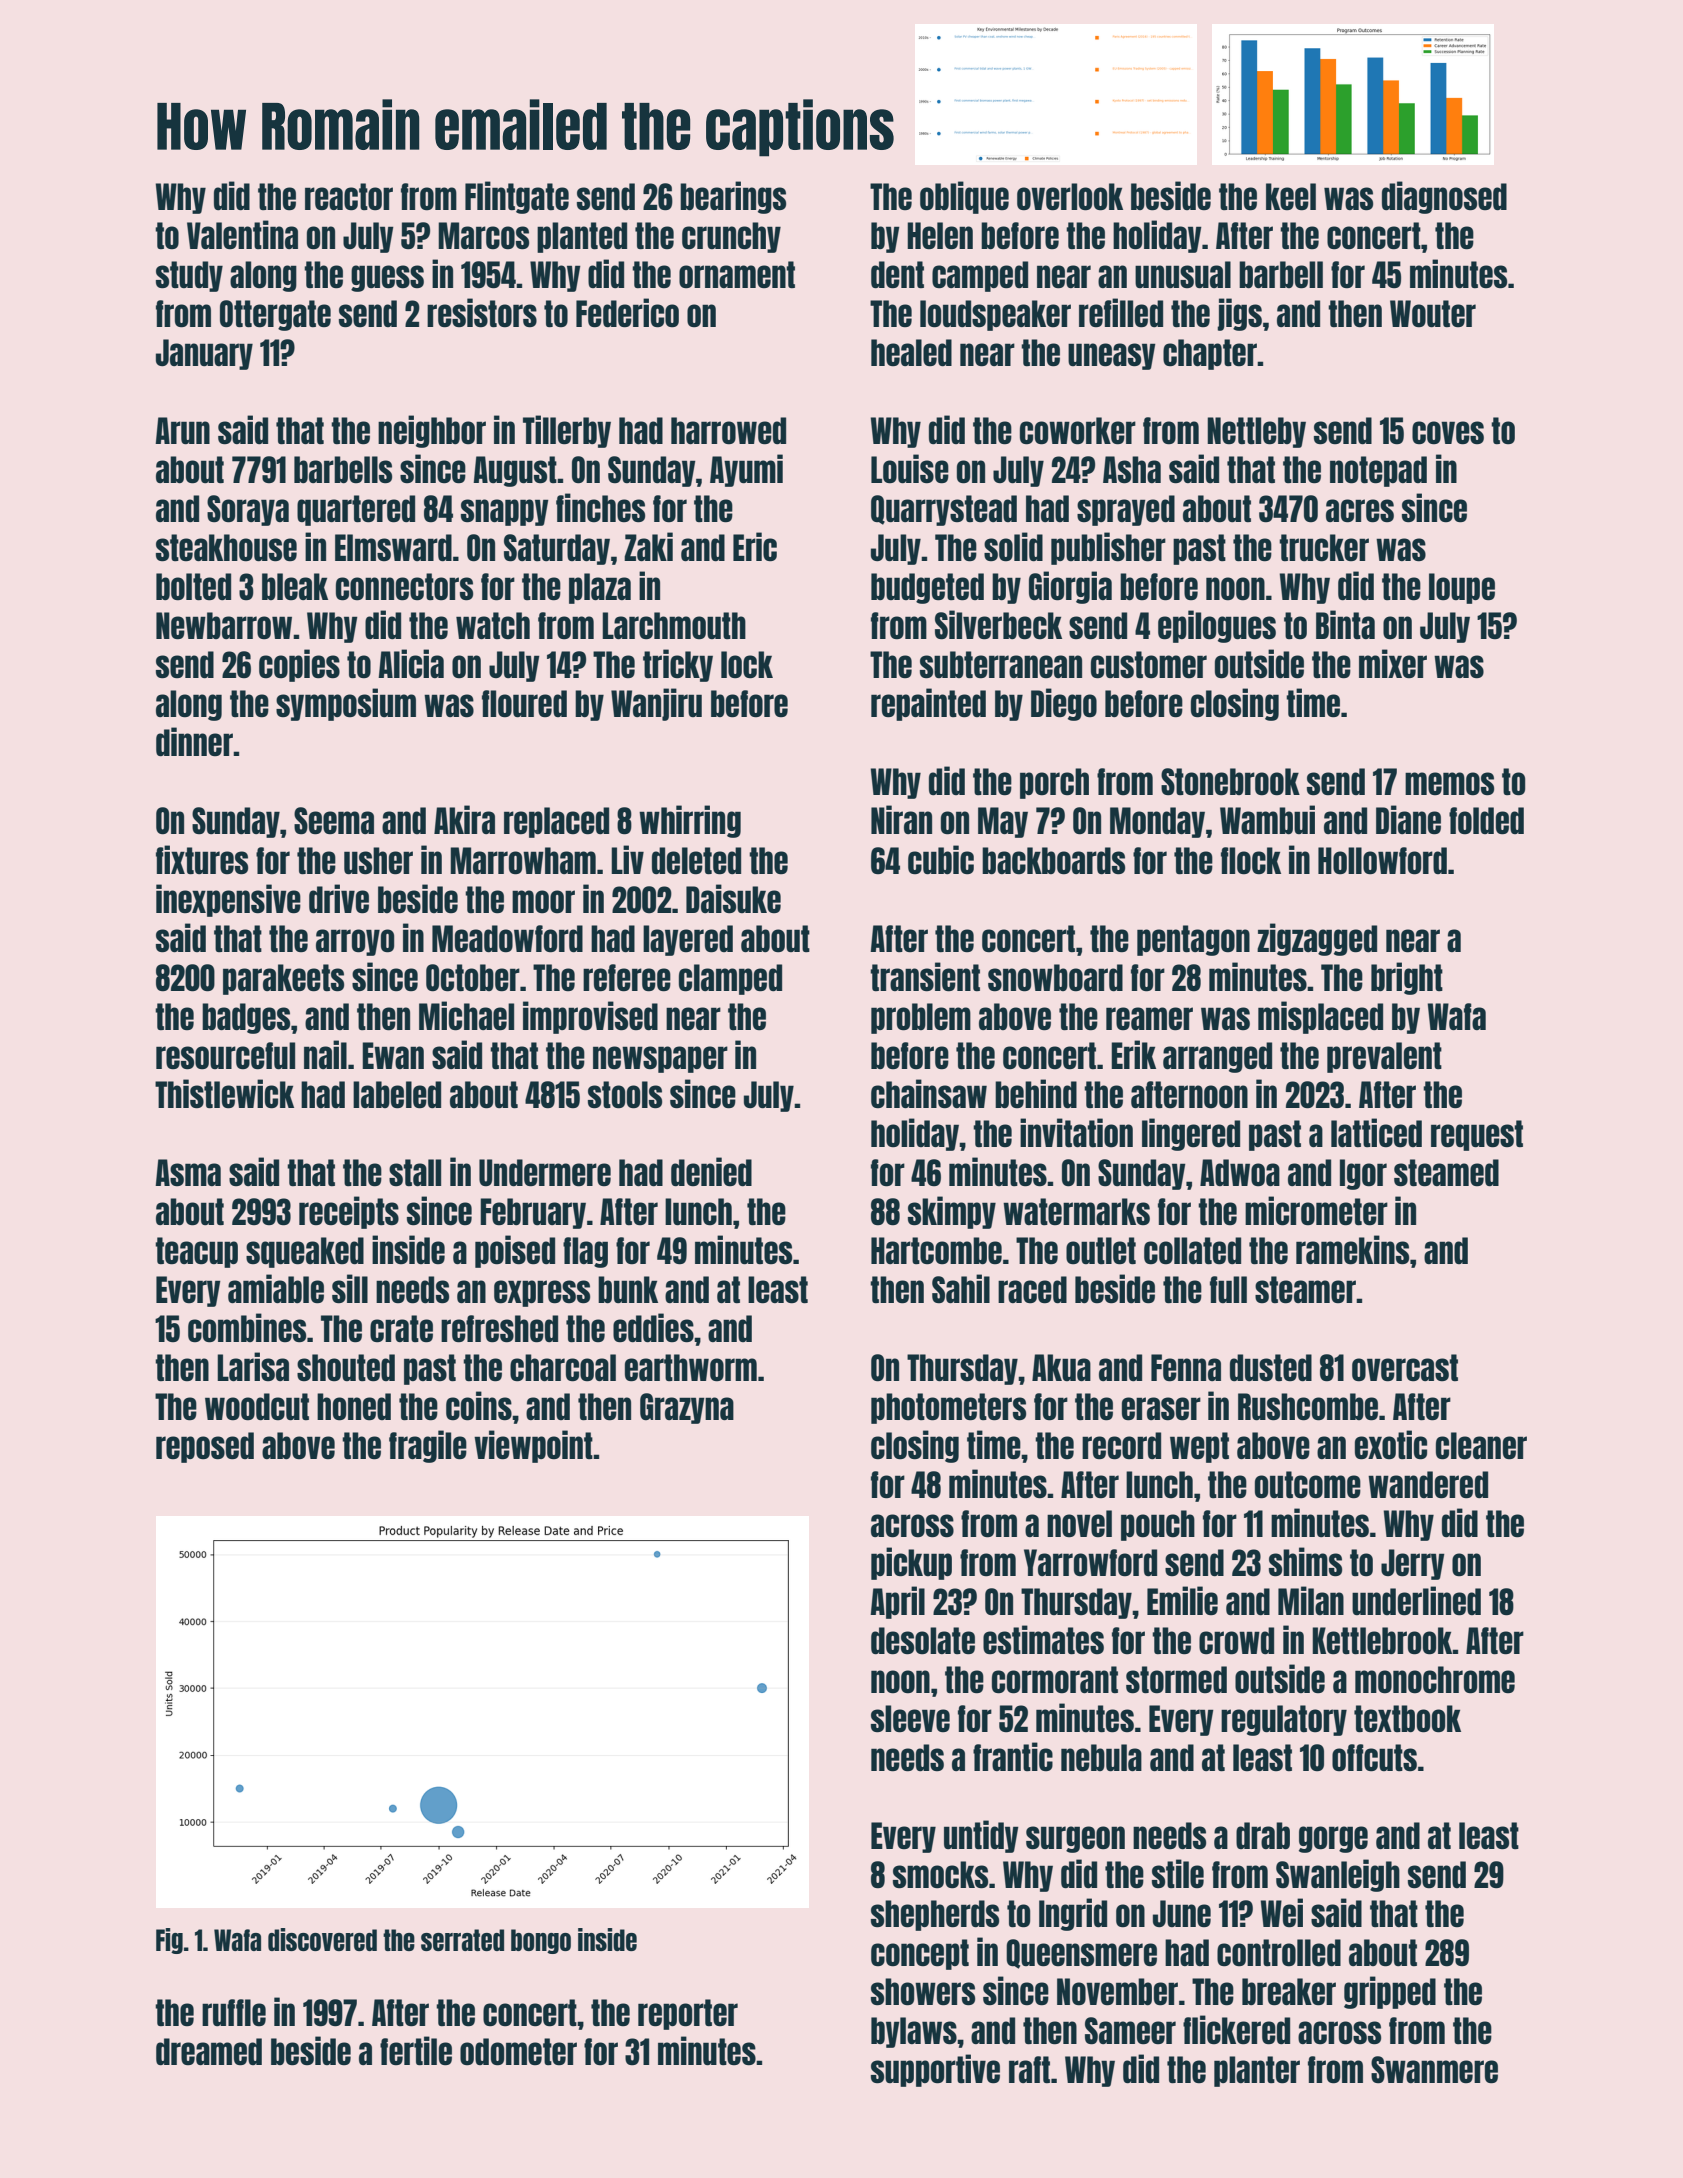 This screenshot has width=1683, height=2178. What do you see at coordinates (416, 2051) in the screenshot?
I see `fertile` at bounding box center [416, 2051].
